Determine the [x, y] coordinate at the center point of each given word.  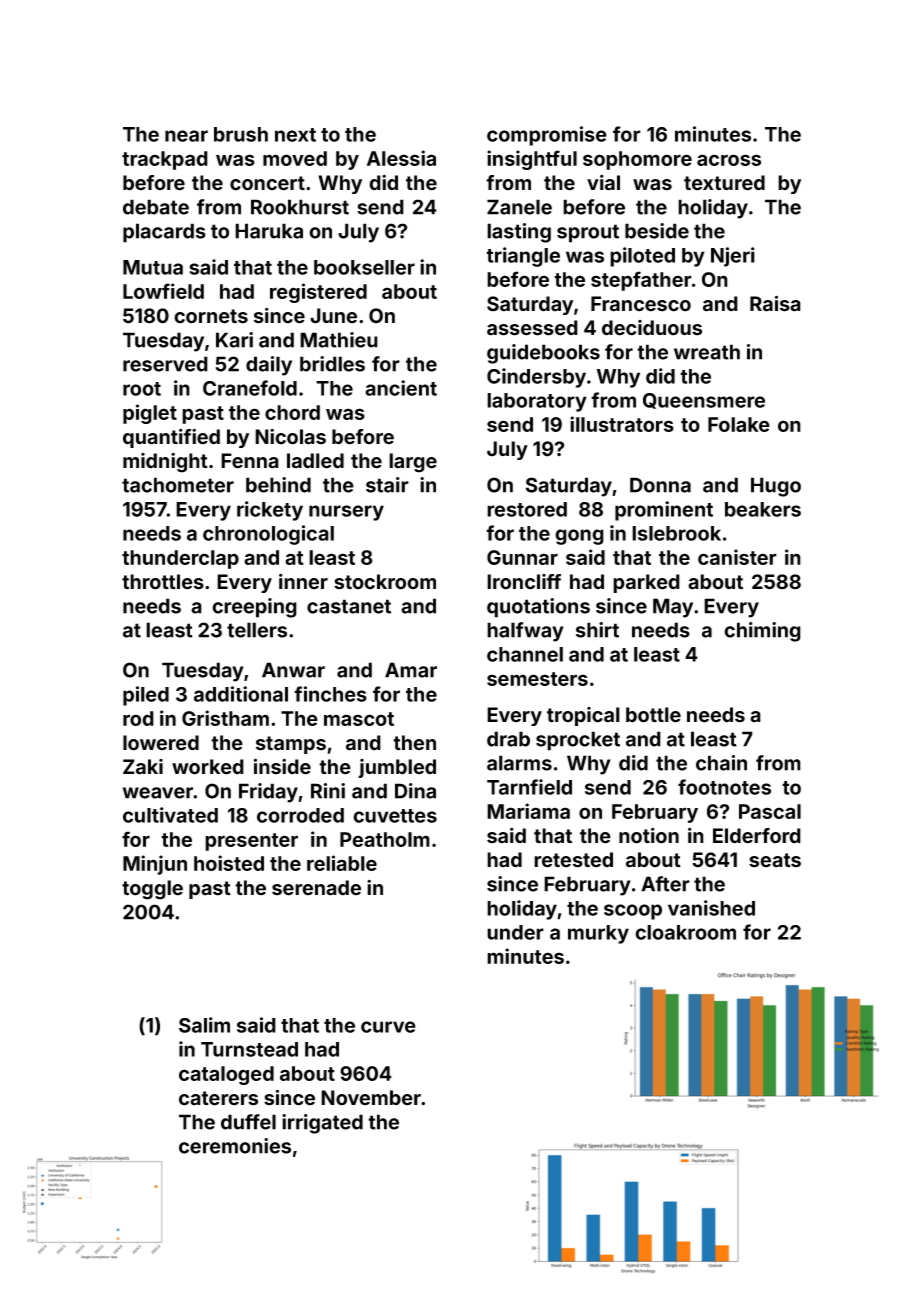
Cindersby [536, 378]
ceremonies [235, 1146]
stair [387, 485]
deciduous [652, 328]
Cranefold [250, 388]
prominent [664, 511]
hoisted [229, 863]
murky [598, 934]
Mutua [153, 267]
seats [775, 860]
